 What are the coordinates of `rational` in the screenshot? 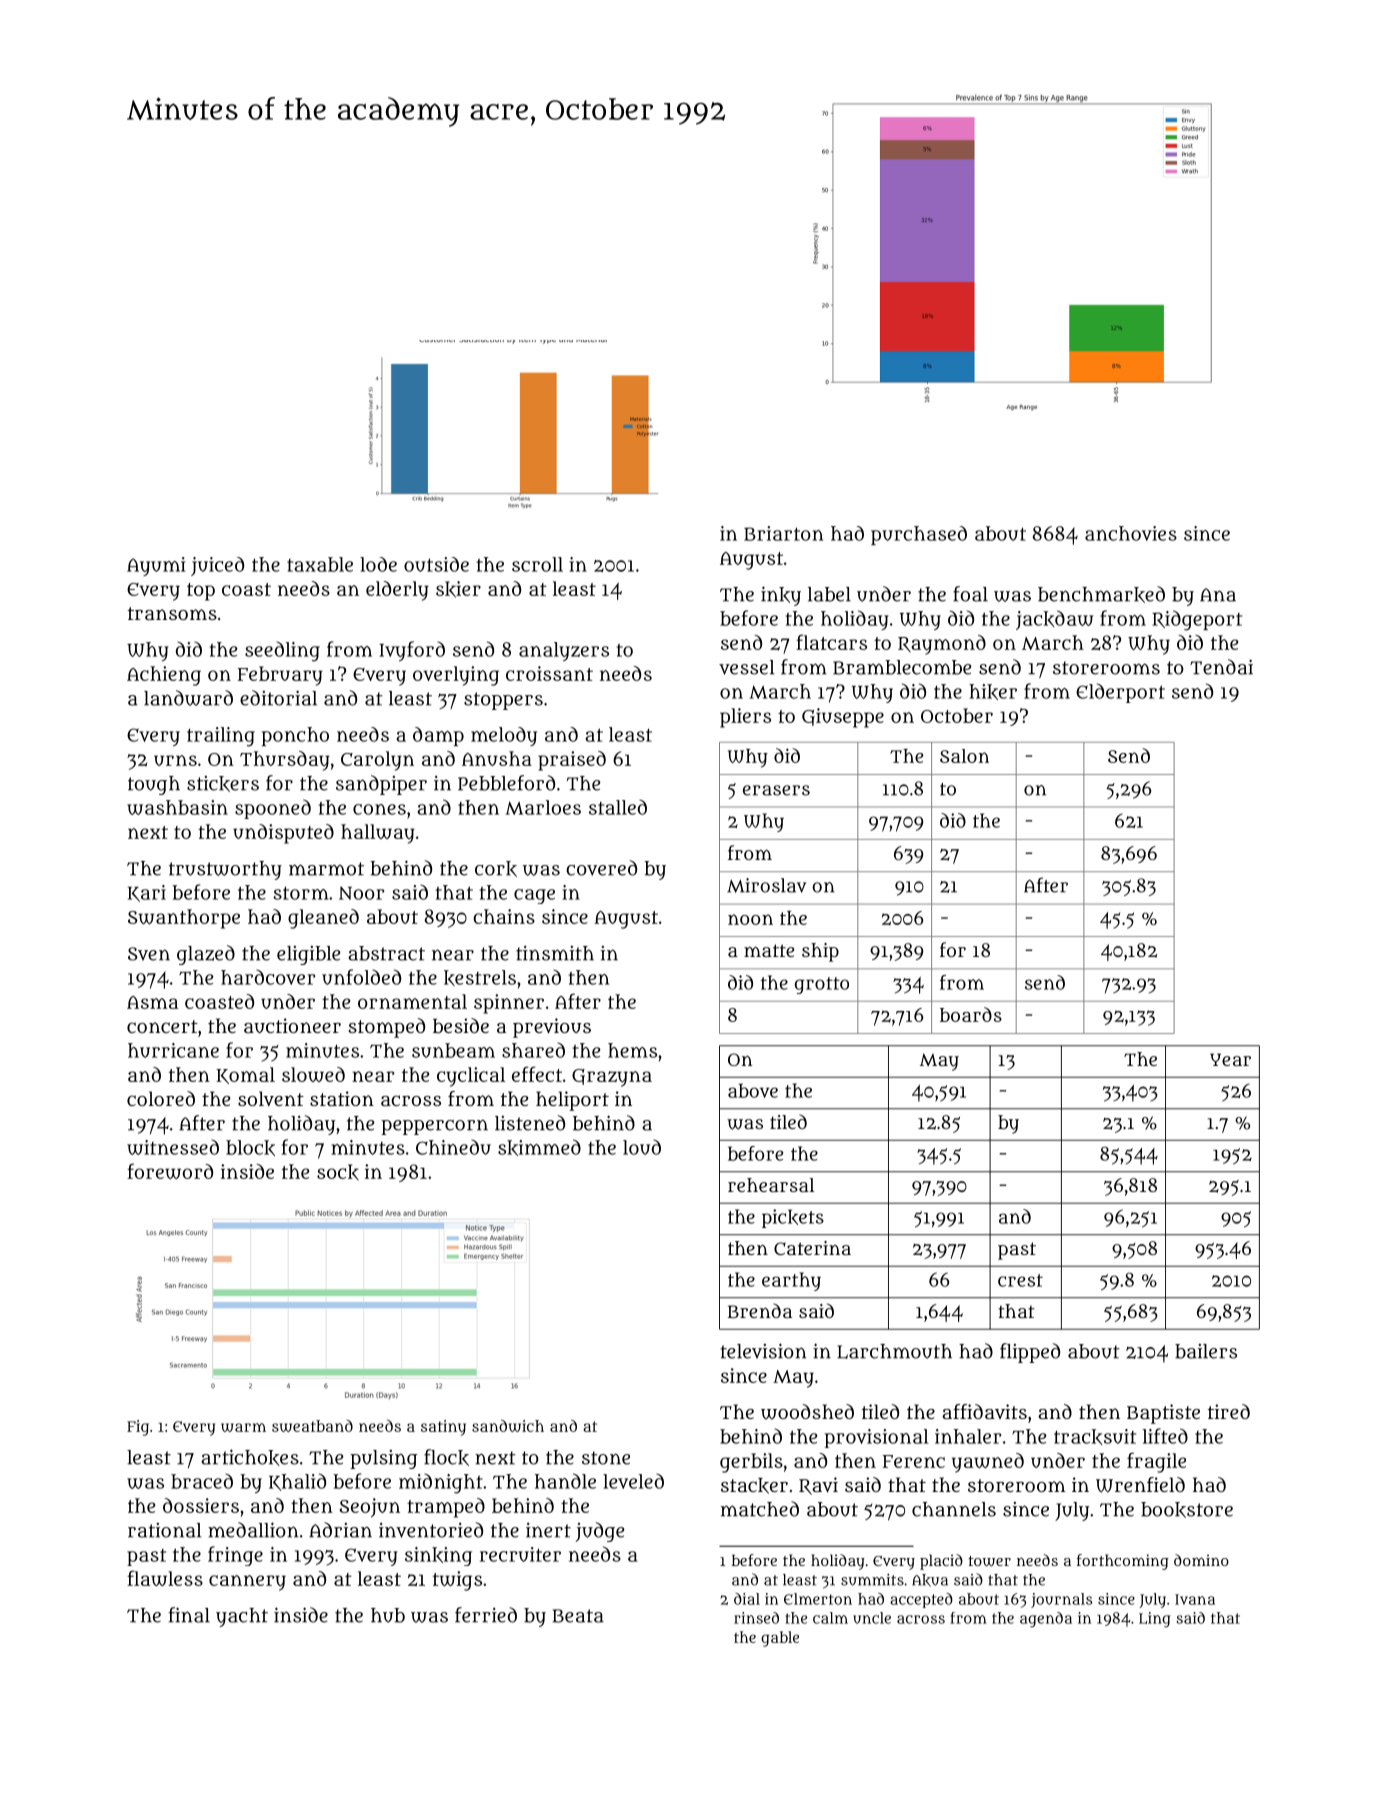 It's located at (164, 1530).
